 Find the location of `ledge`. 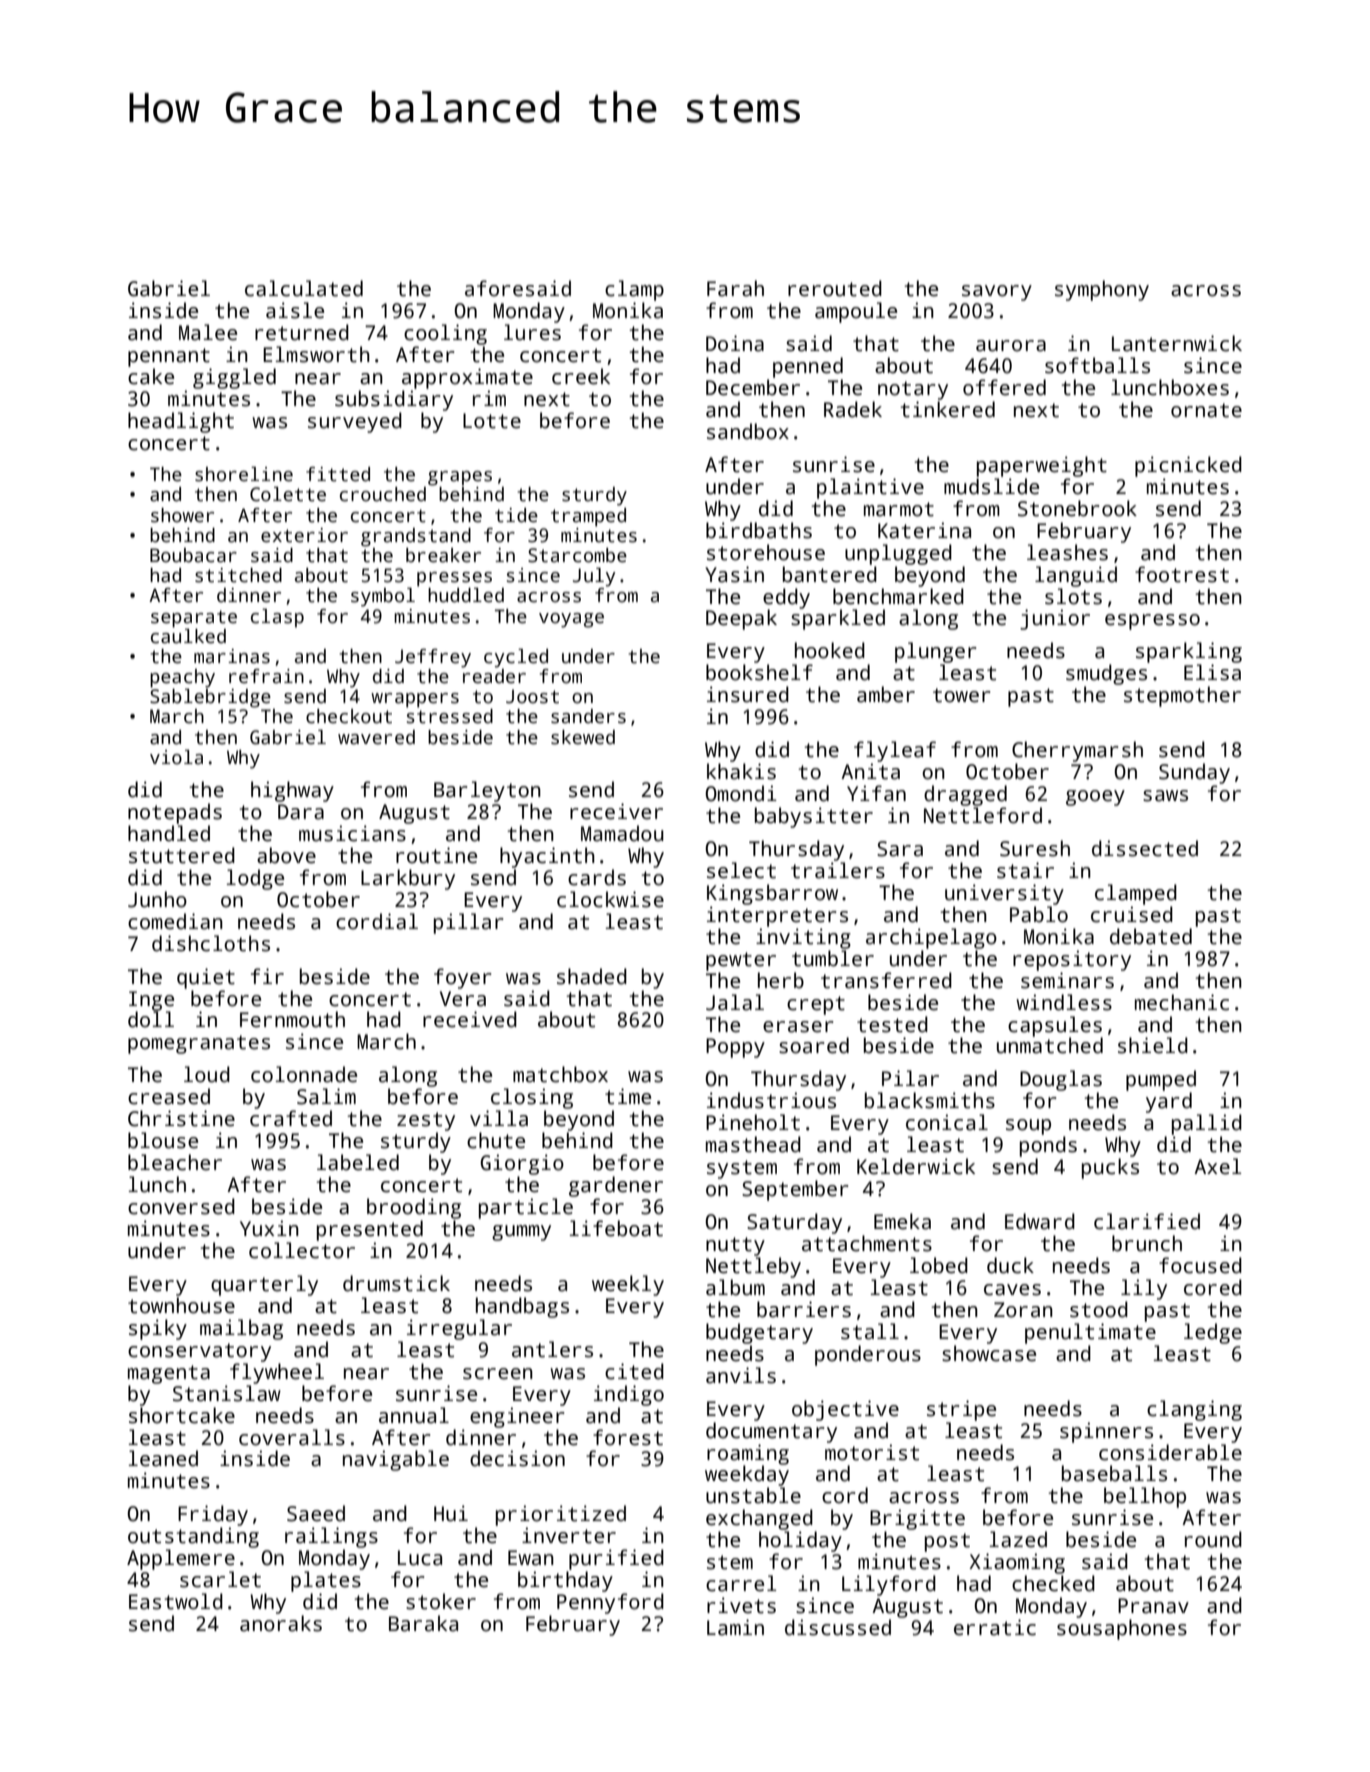

ledge is located at coordinates (1213, 1333).
